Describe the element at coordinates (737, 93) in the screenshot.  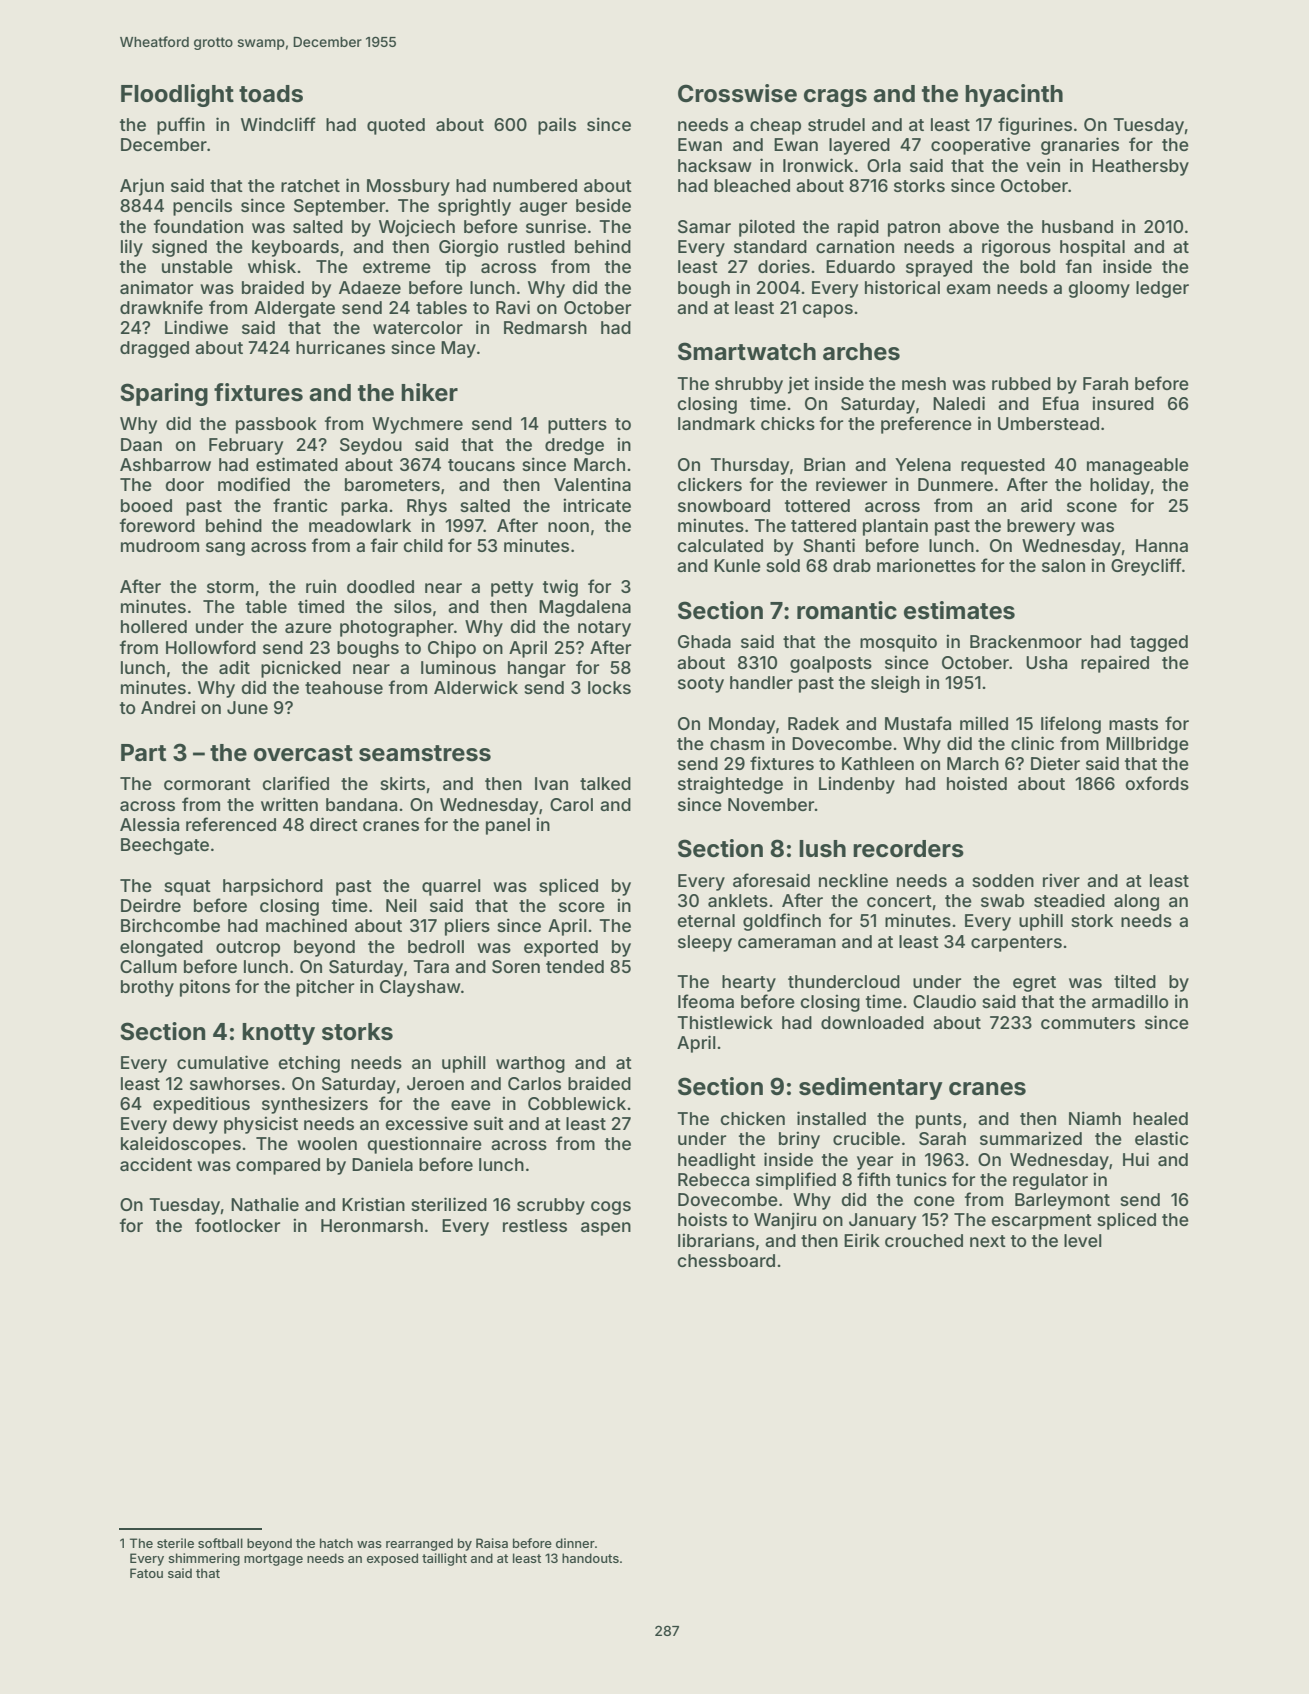
I see `Crosswise` at that location.
